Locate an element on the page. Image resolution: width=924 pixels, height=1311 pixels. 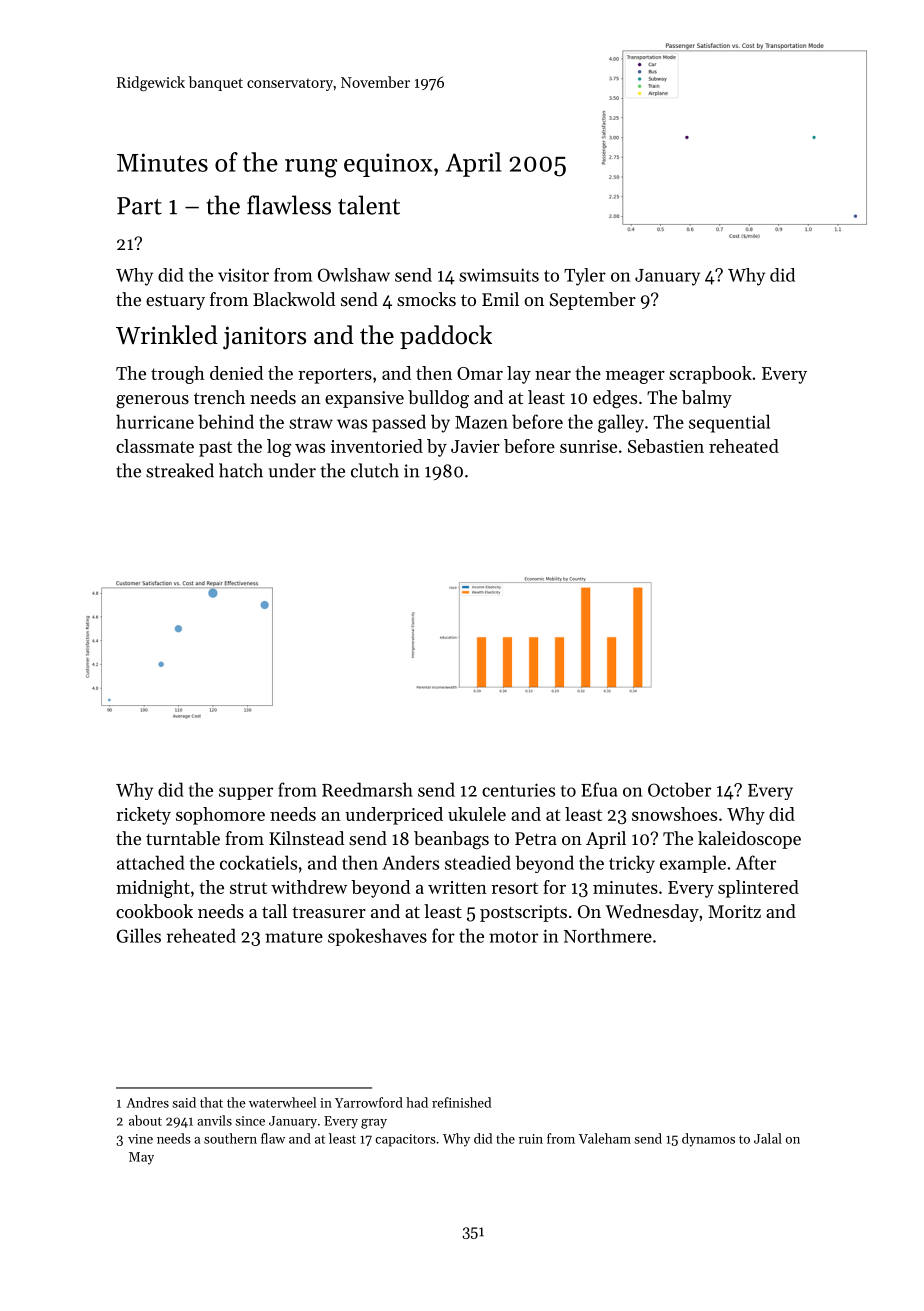
Part is located at coordinates (139, 206).
